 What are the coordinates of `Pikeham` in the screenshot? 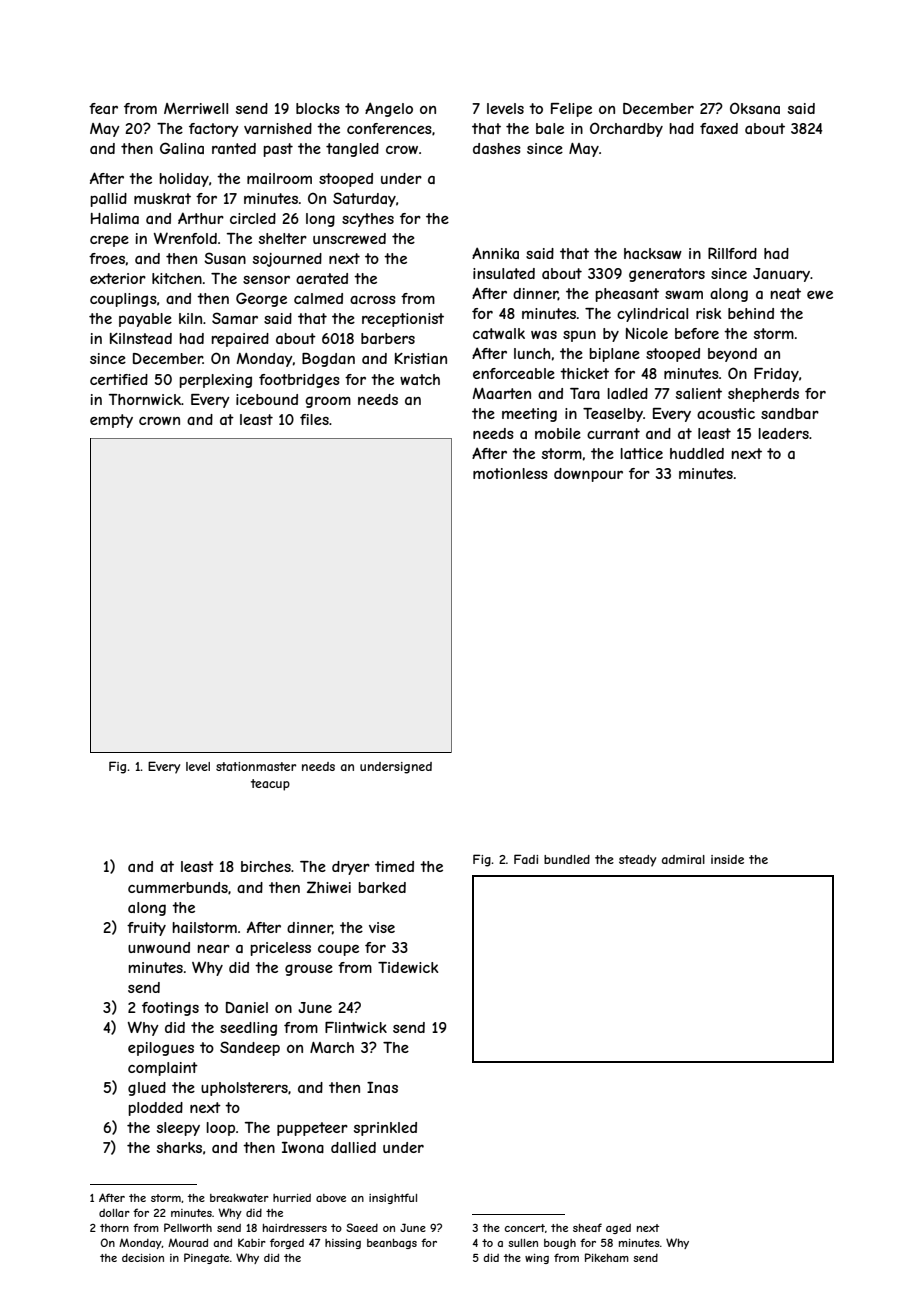 It's located at (607, 1257).
